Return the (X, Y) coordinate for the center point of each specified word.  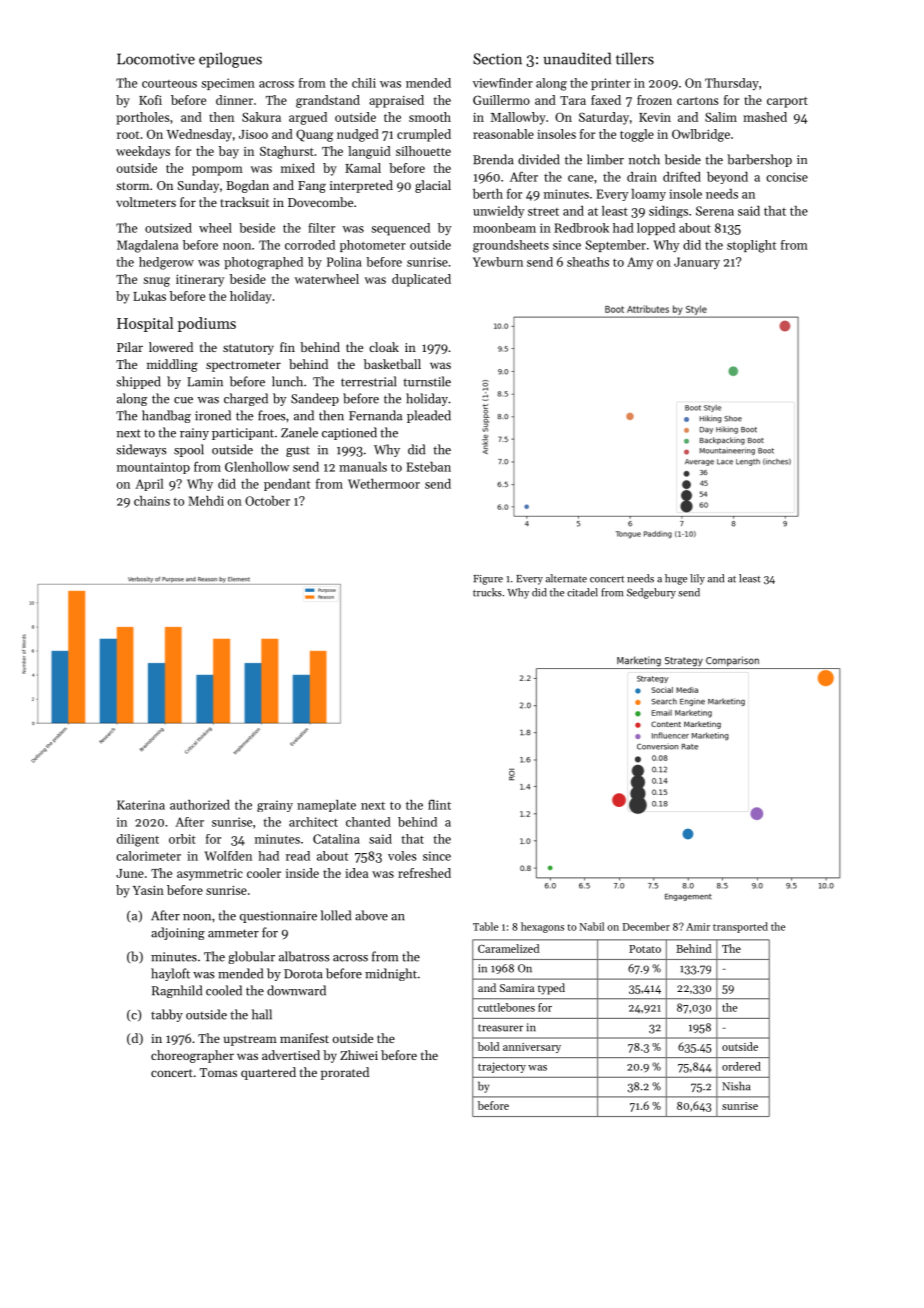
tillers (635, 58)
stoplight (751, 246)
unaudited (577, 58)
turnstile (427, 381)
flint (439, 804)
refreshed (424, 873)
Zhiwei (359, 1055)
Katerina (141, 805)
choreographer (192, 1056)
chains (152, 501)
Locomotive (156, 59)
